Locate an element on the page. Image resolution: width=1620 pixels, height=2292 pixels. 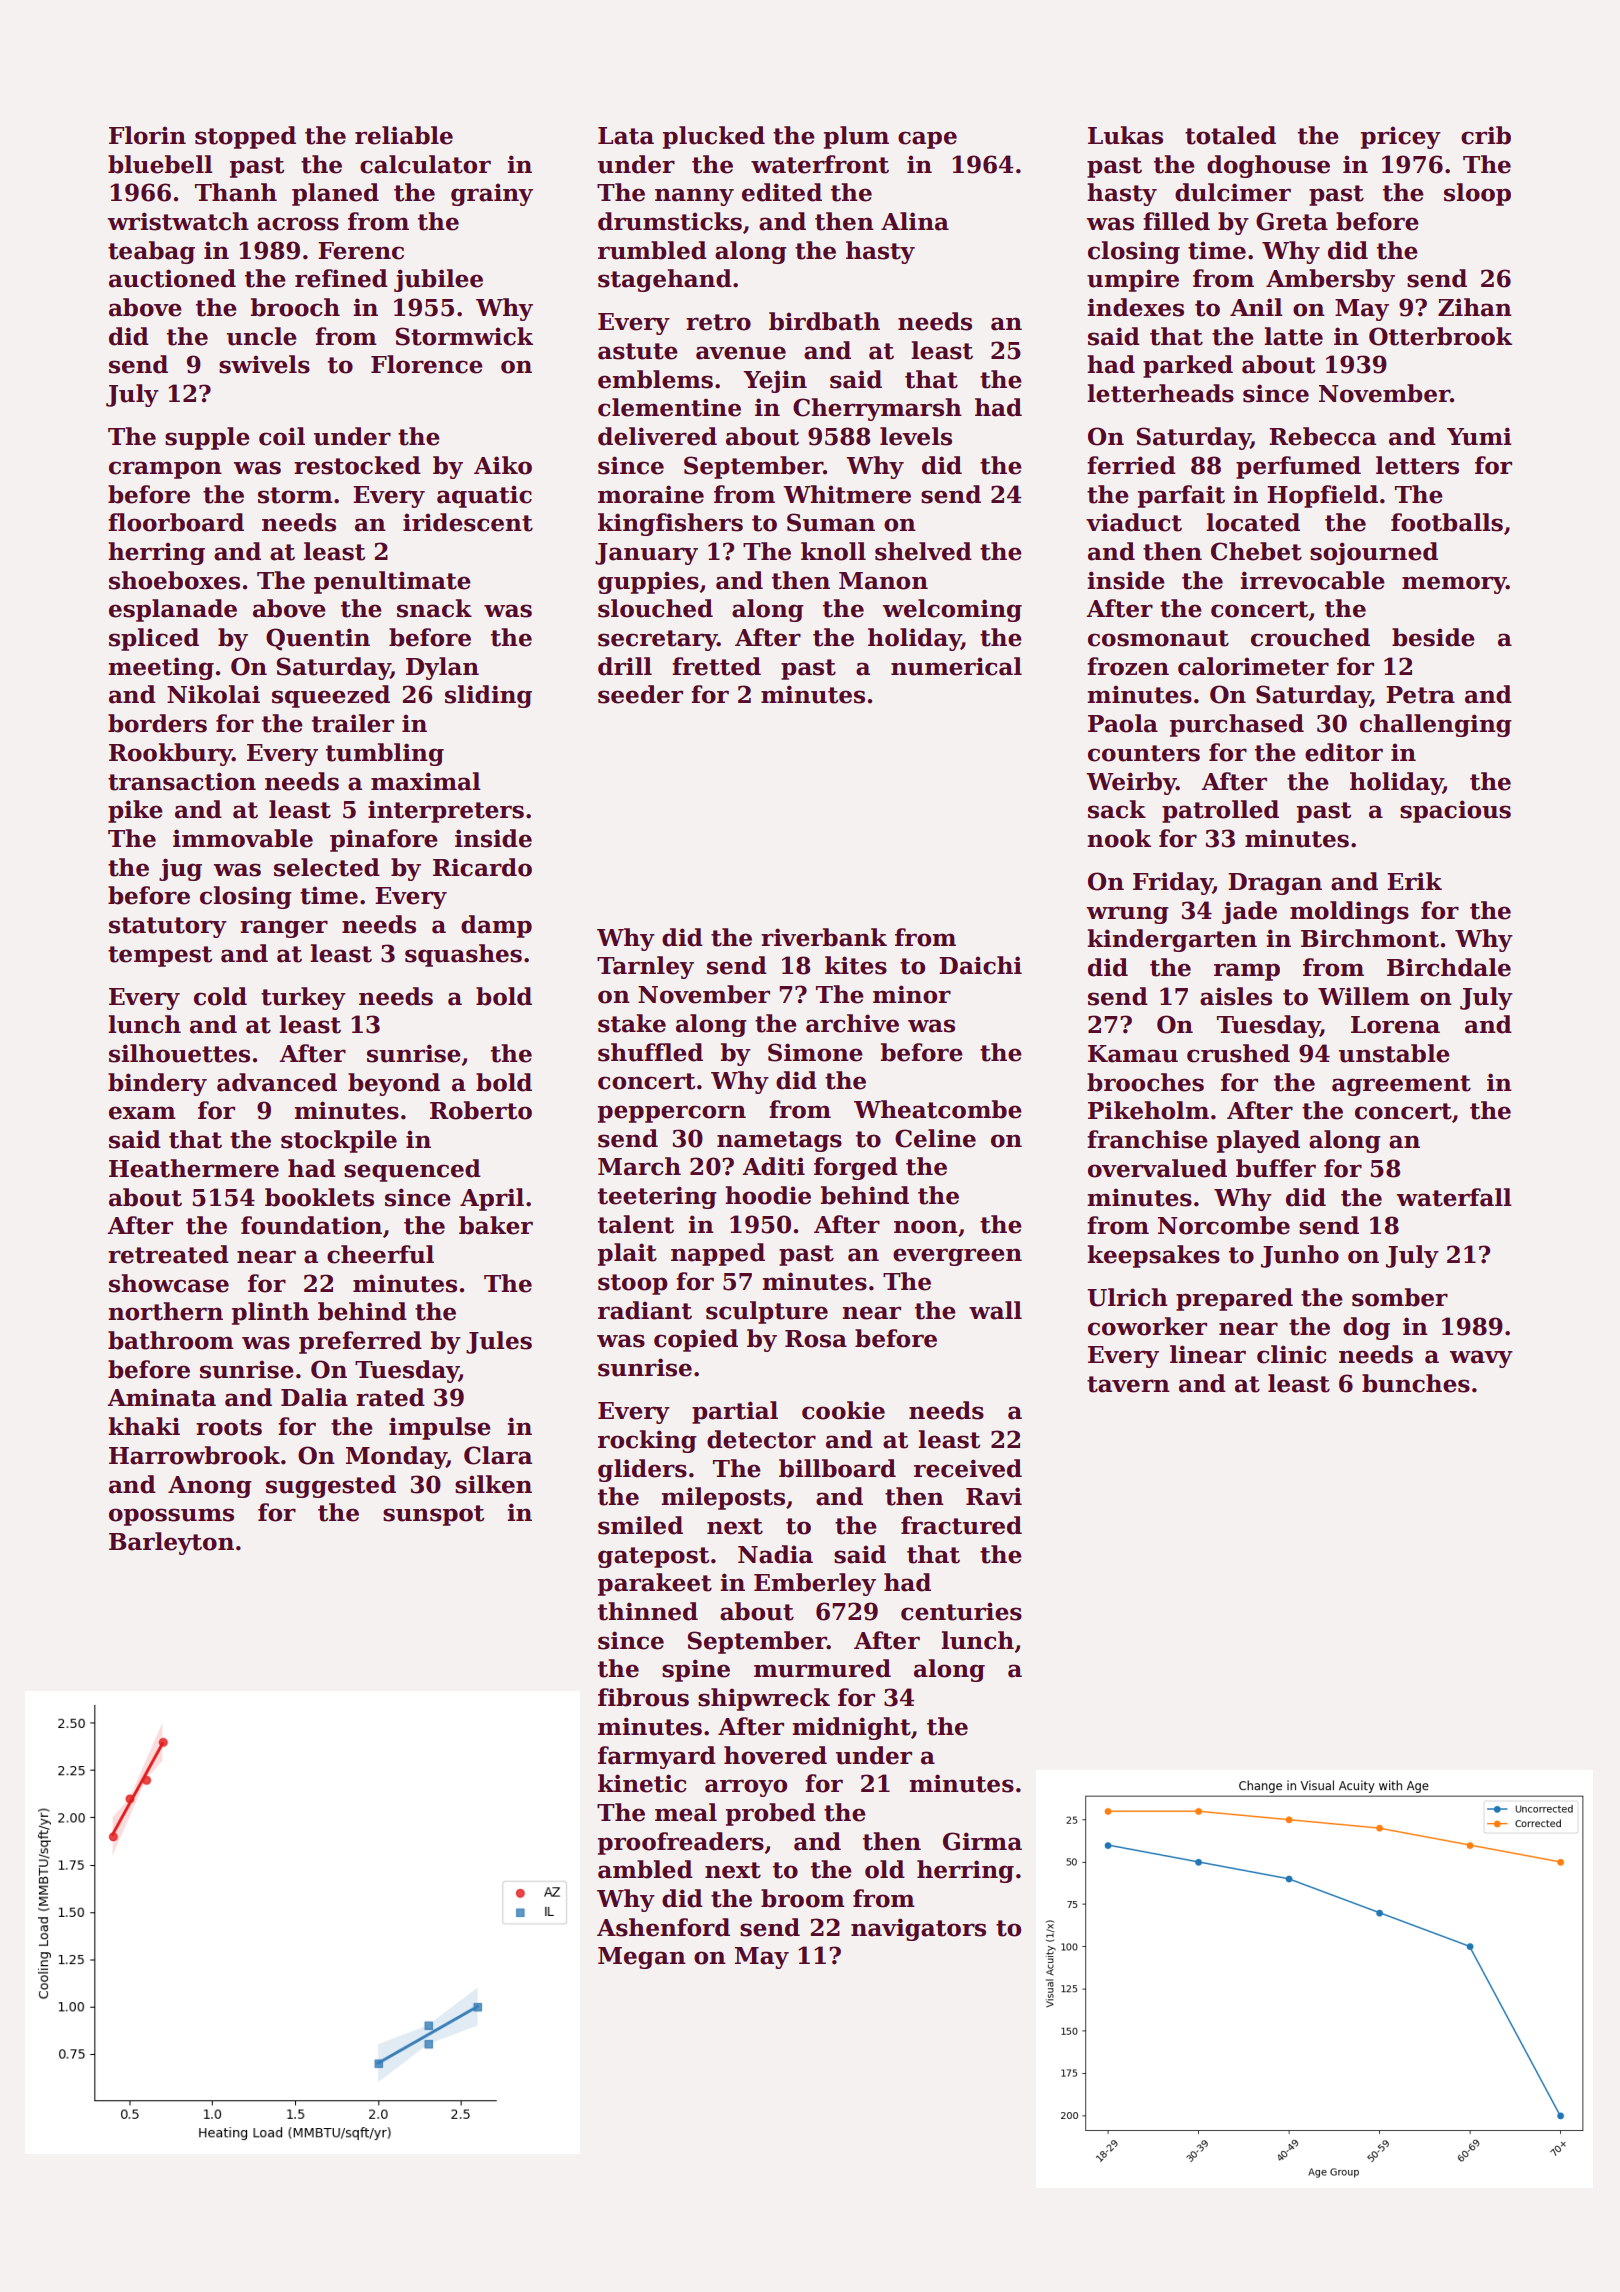
crib is located at coordinates (1486, 135).
